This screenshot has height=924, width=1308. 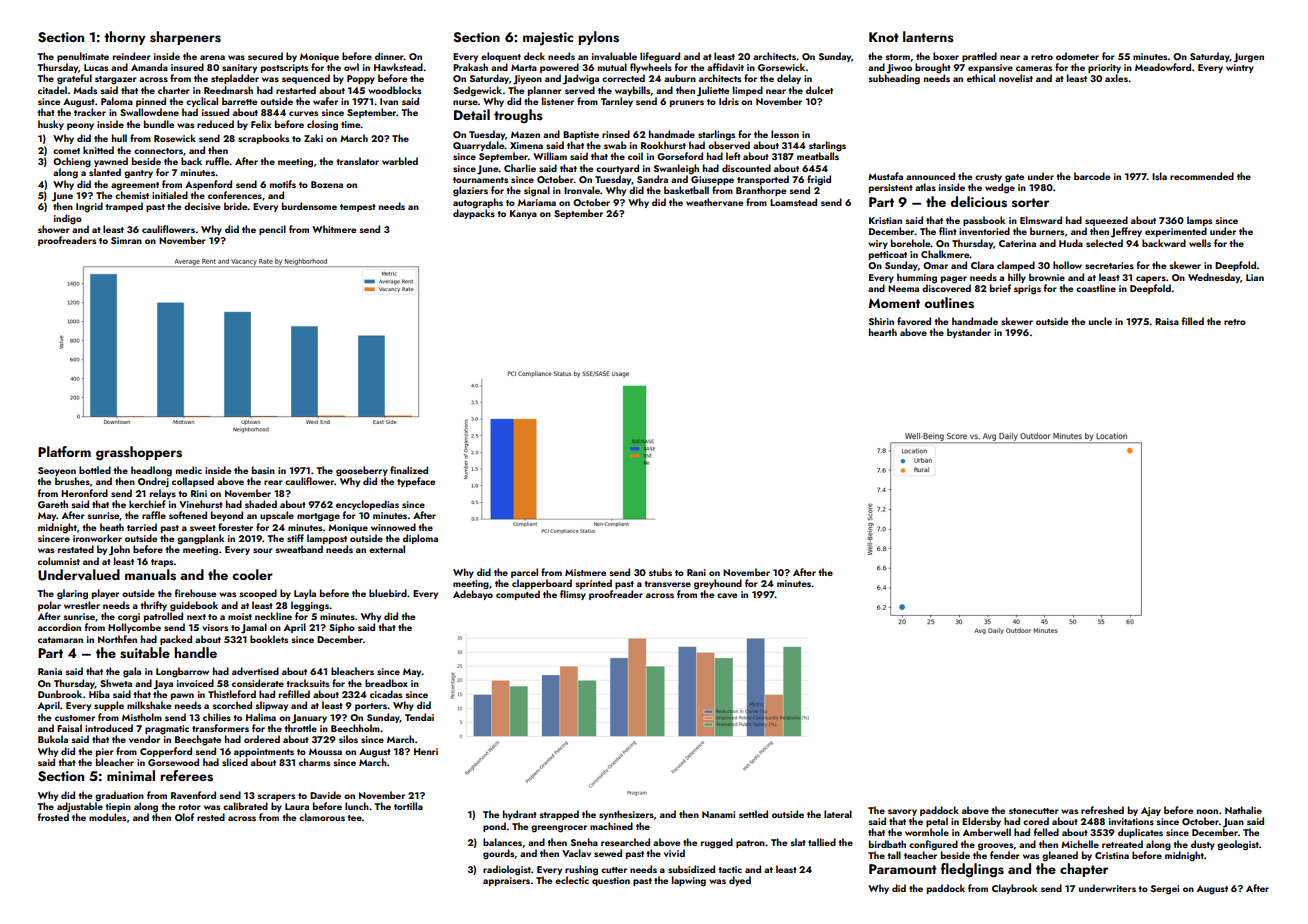 I want to click on rinsed, so click(x=616, y=134).
